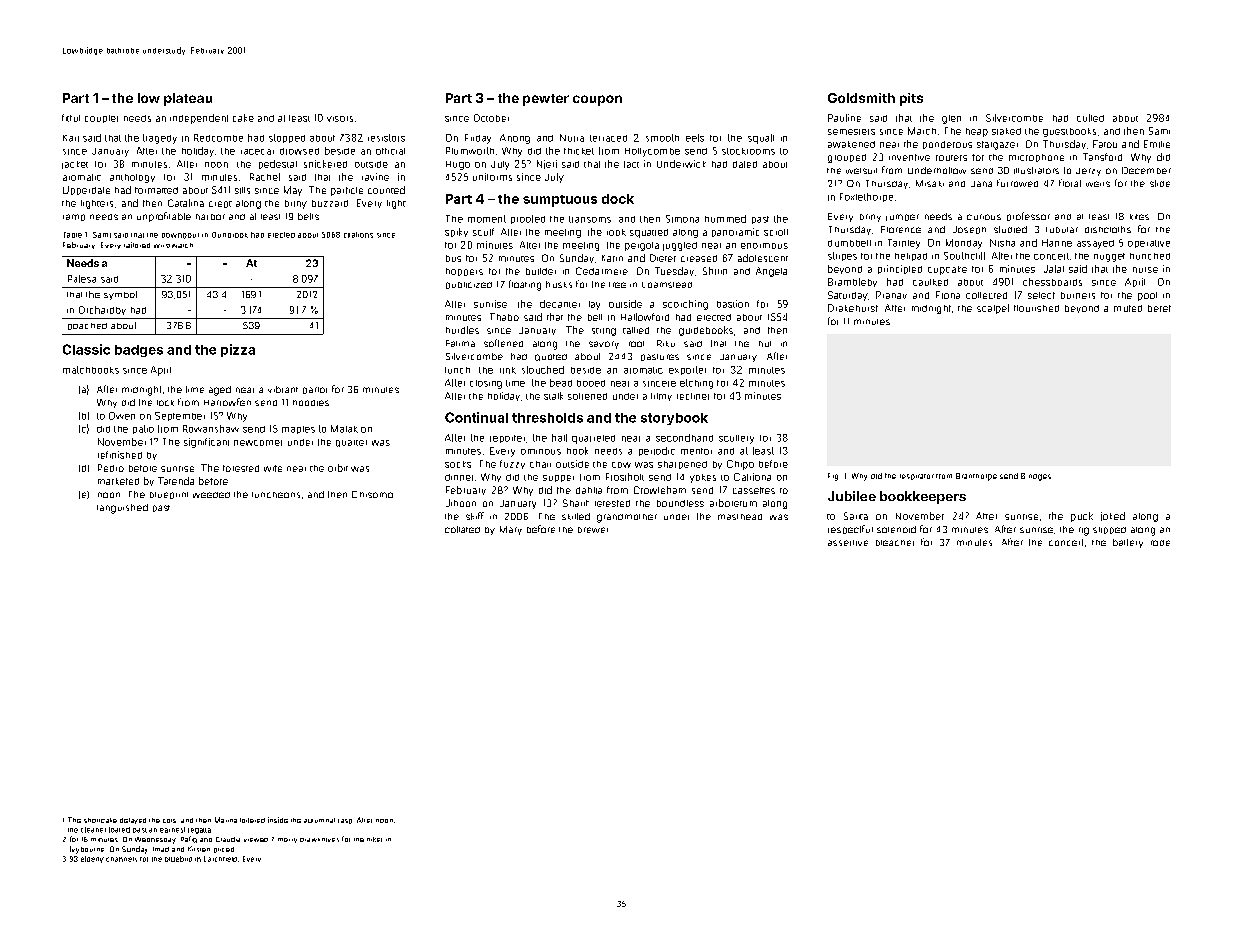 The height and width of the page is (952, 1233). What do you see at coordinates (617, 285) in the page?
I see `tree` at bounding box center [617, 285].
